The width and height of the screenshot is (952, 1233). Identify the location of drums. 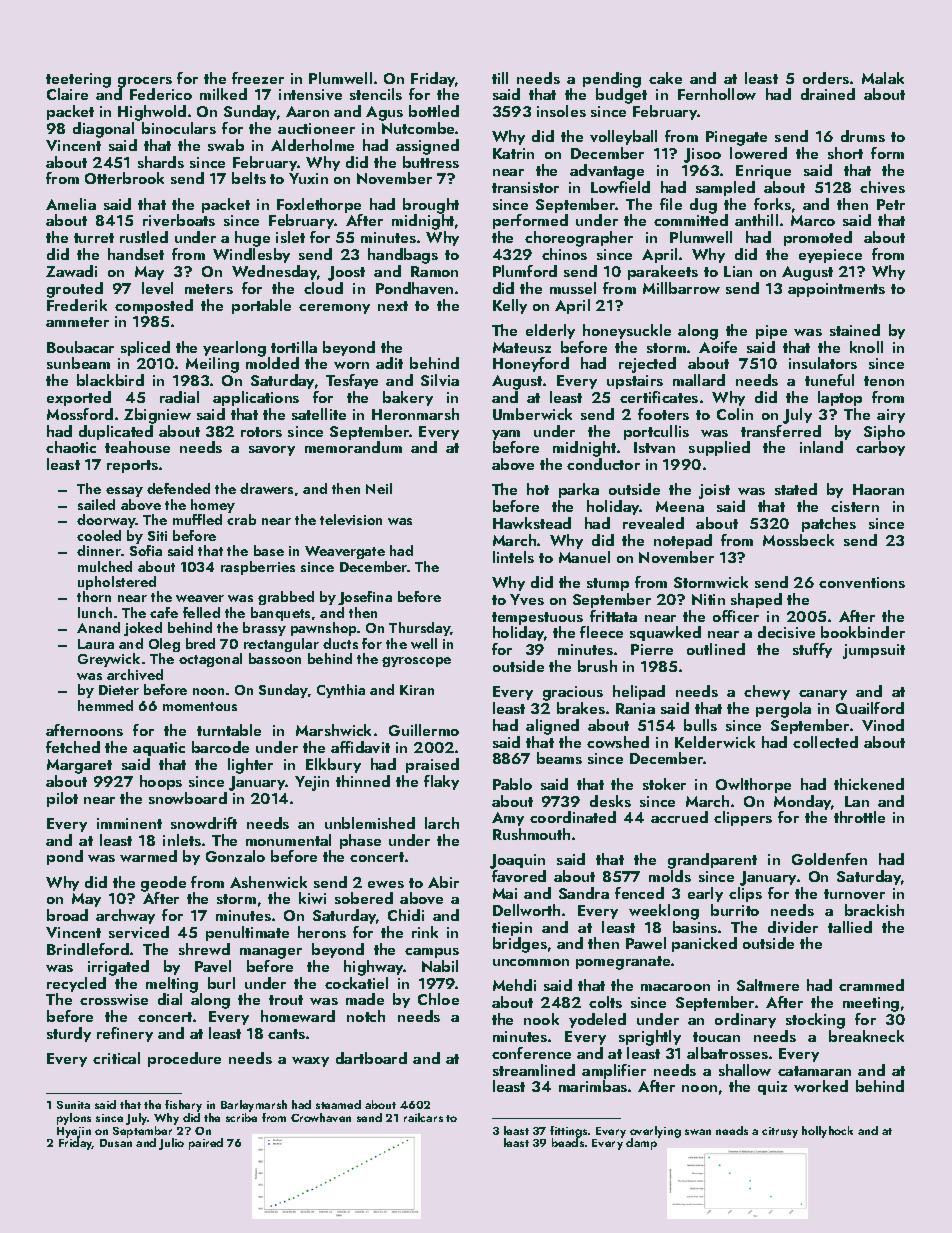
(863, 136).
